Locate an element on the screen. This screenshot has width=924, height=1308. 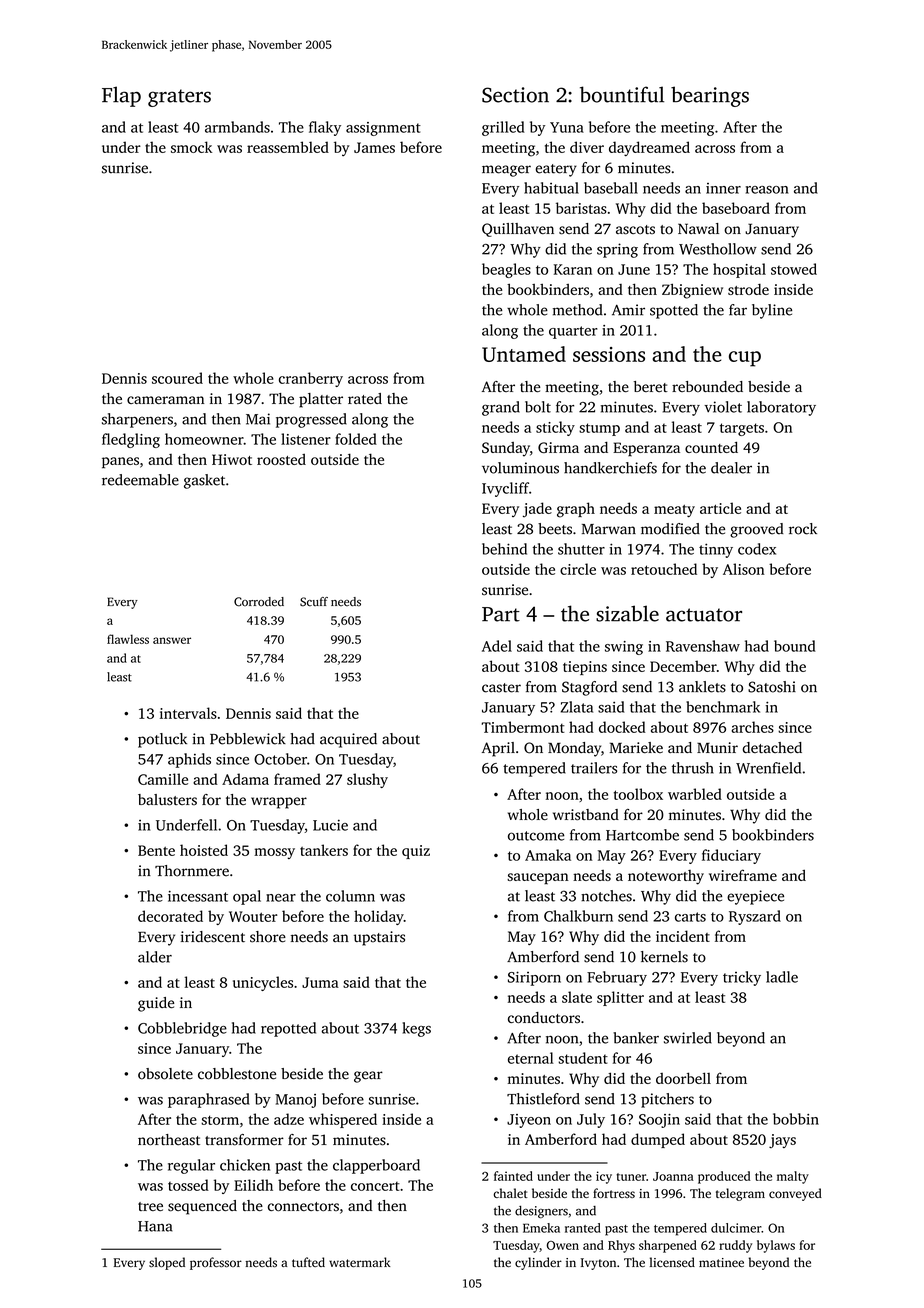
quiz is located at coordinates (416, 852).
